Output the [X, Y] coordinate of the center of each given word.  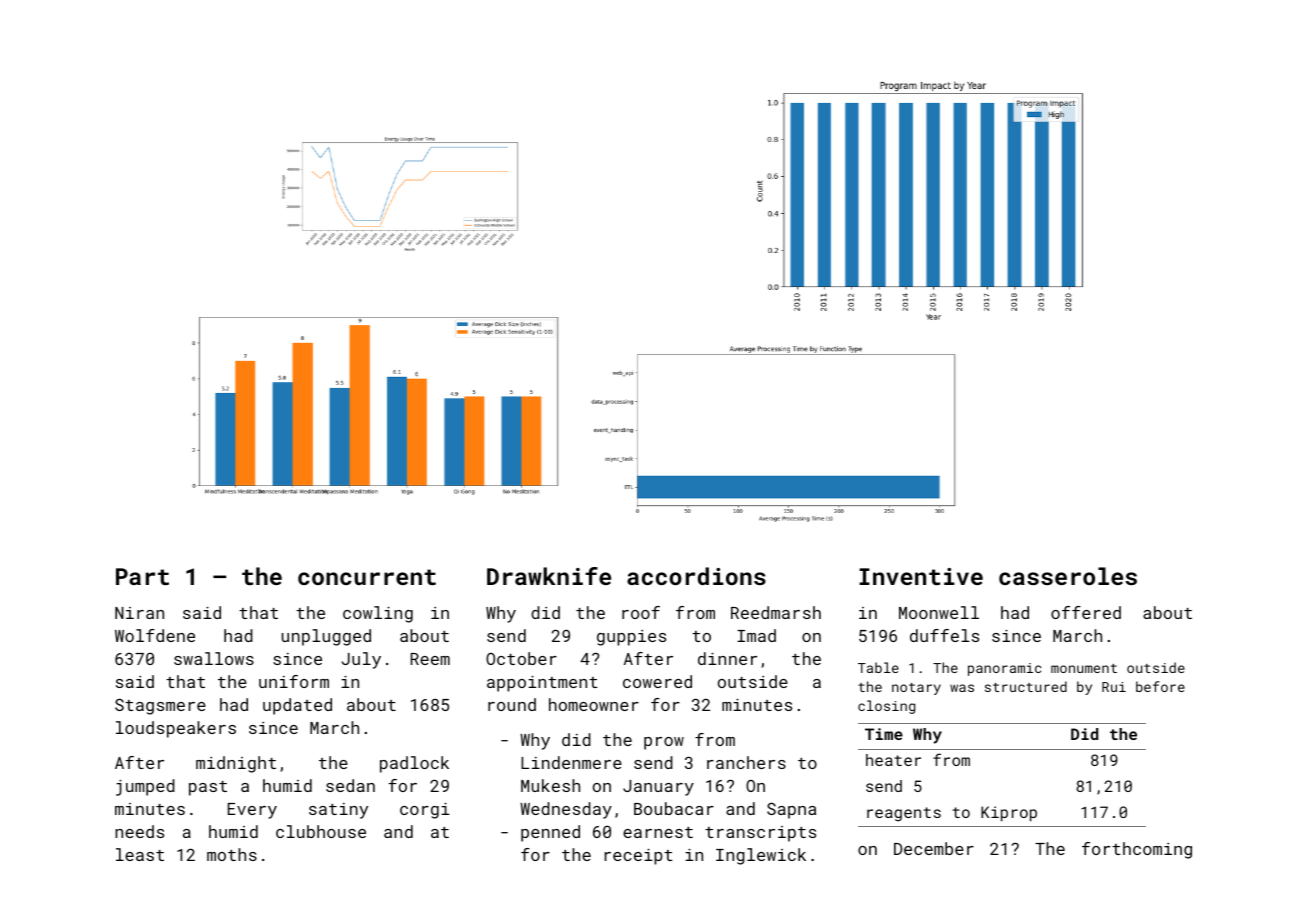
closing [886, 707]
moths [232, 854]
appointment [542, 684]
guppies [631, 638]
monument [1084, 668]
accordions [696, 576]
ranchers [746, 762]
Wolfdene [155, 635]
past [208, 788]
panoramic [1004, 669]
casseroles [1068, 576]
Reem [430, 659]
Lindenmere [571, 762]
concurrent [367, 577]
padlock [414, 764]
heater [893, 760]
